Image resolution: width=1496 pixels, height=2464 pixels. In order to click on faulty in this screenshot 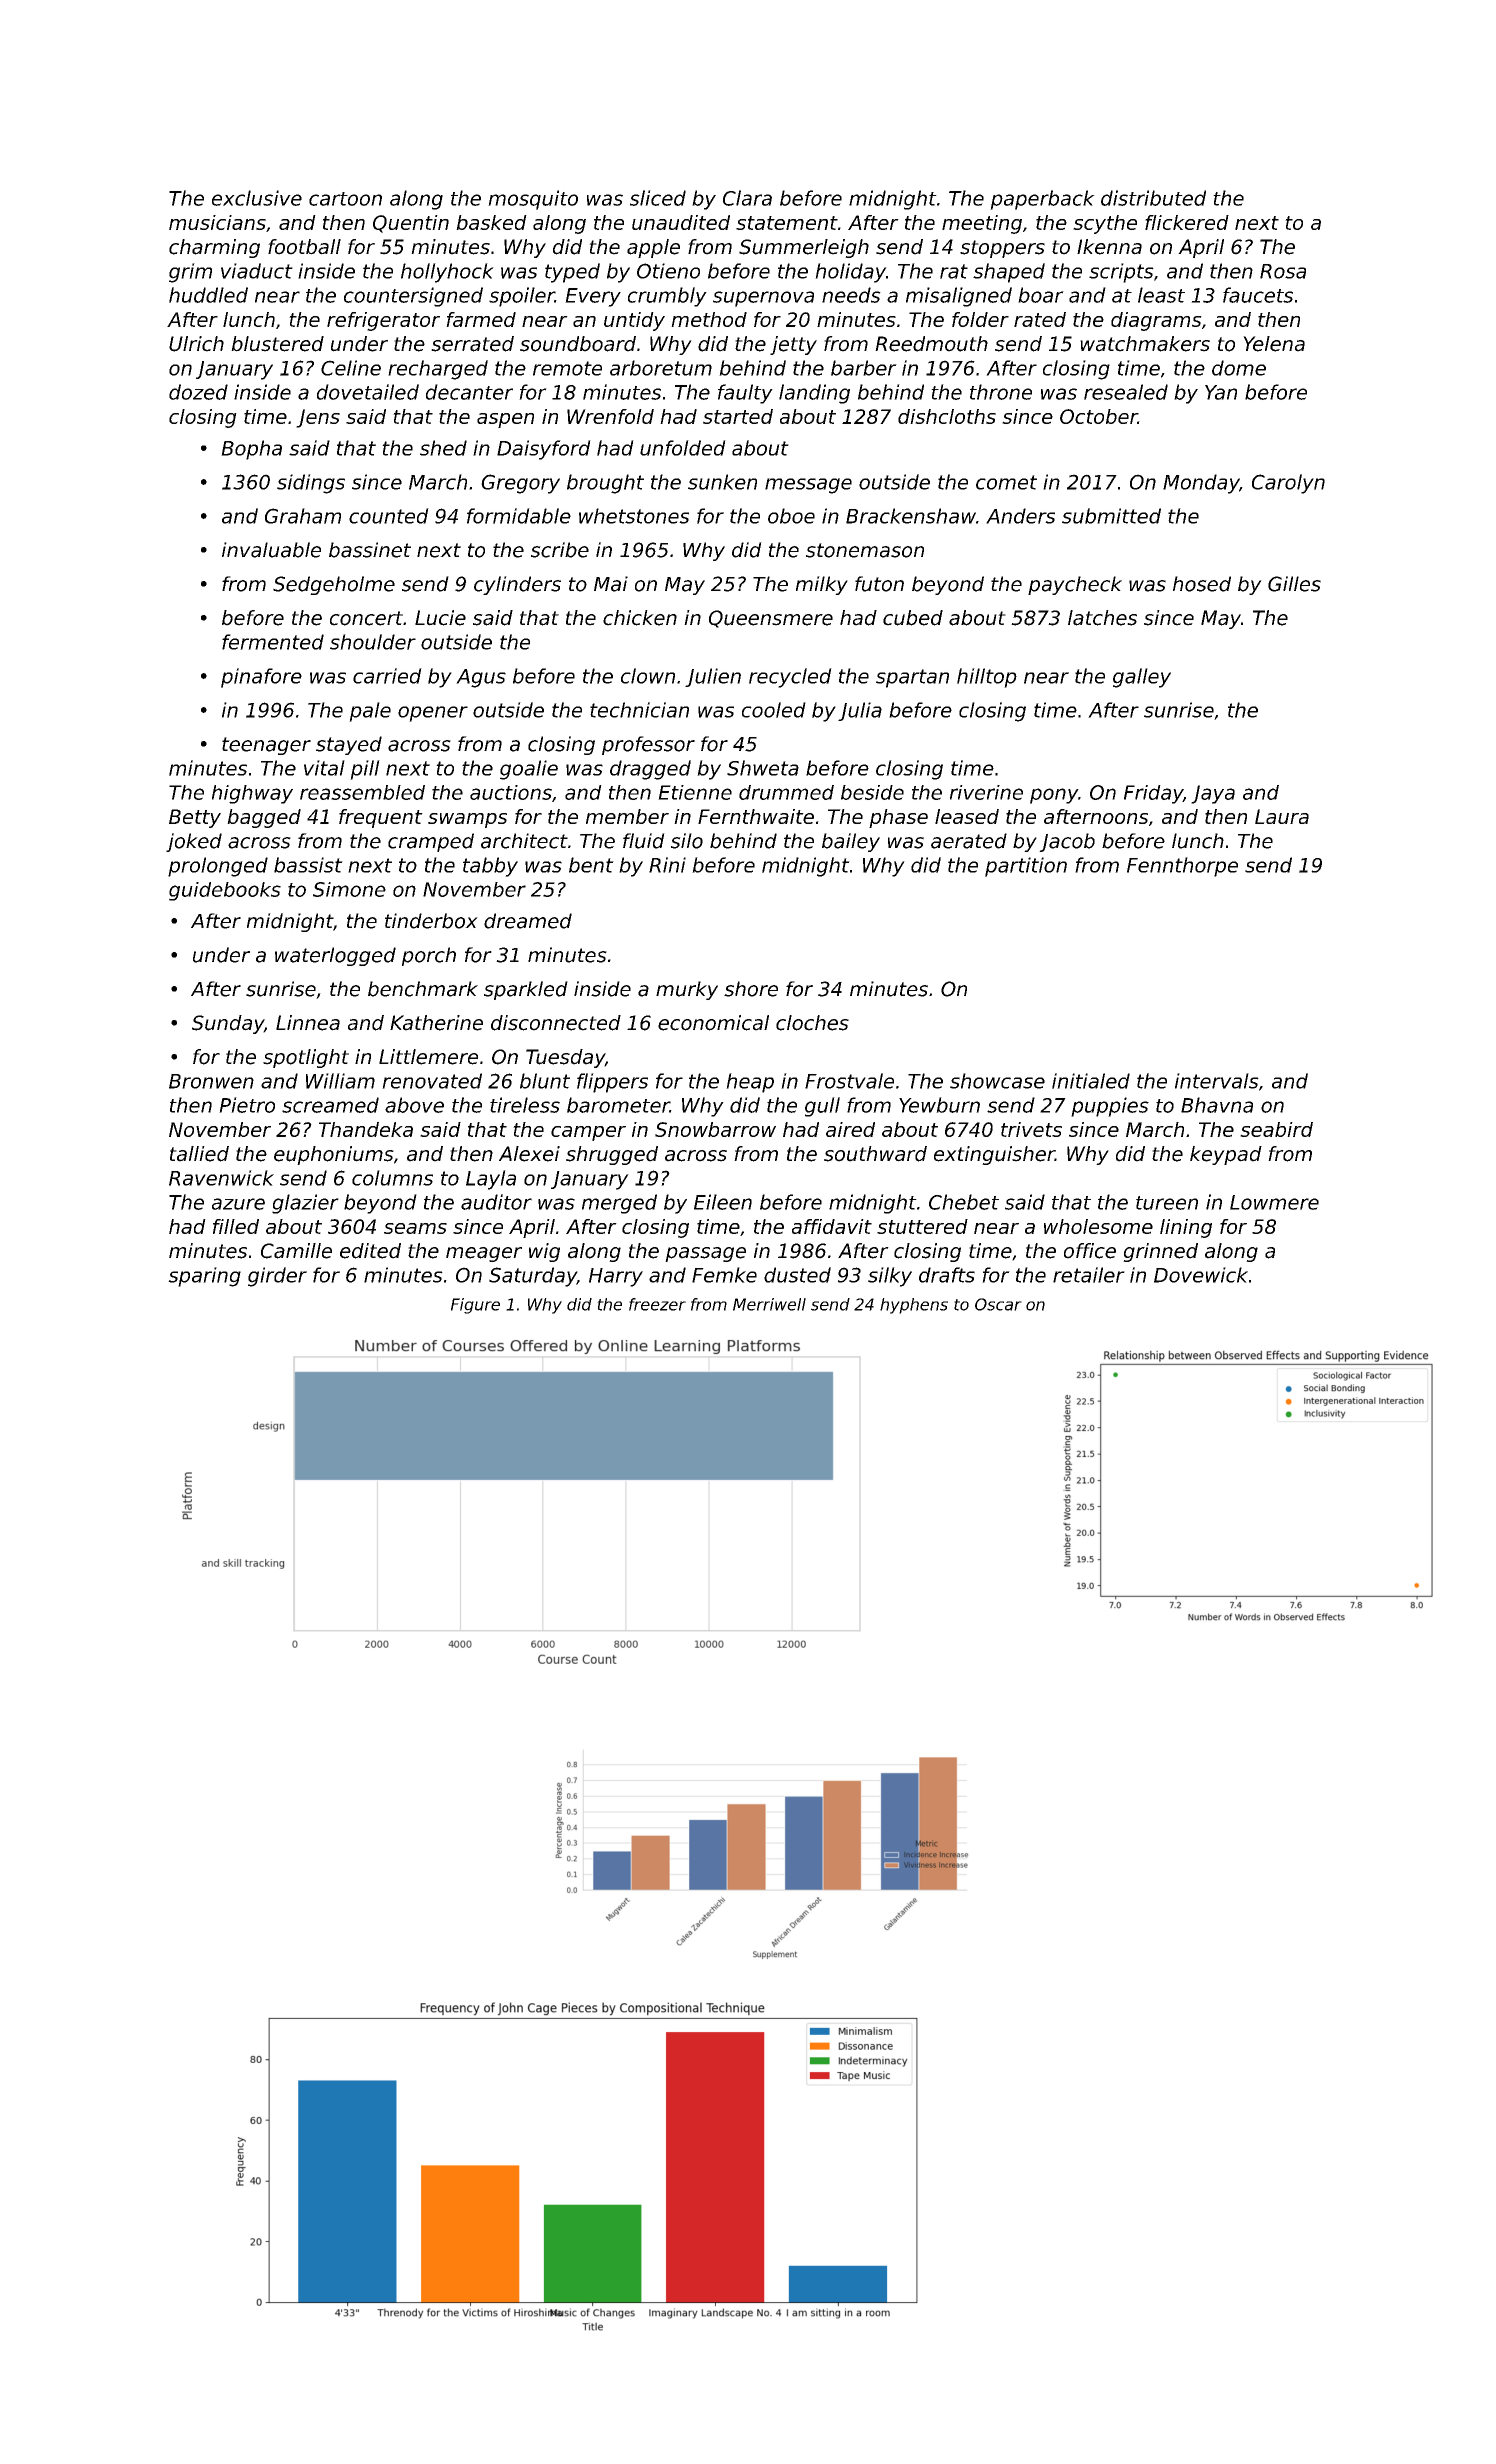, I will do `click(745, 394)`.
